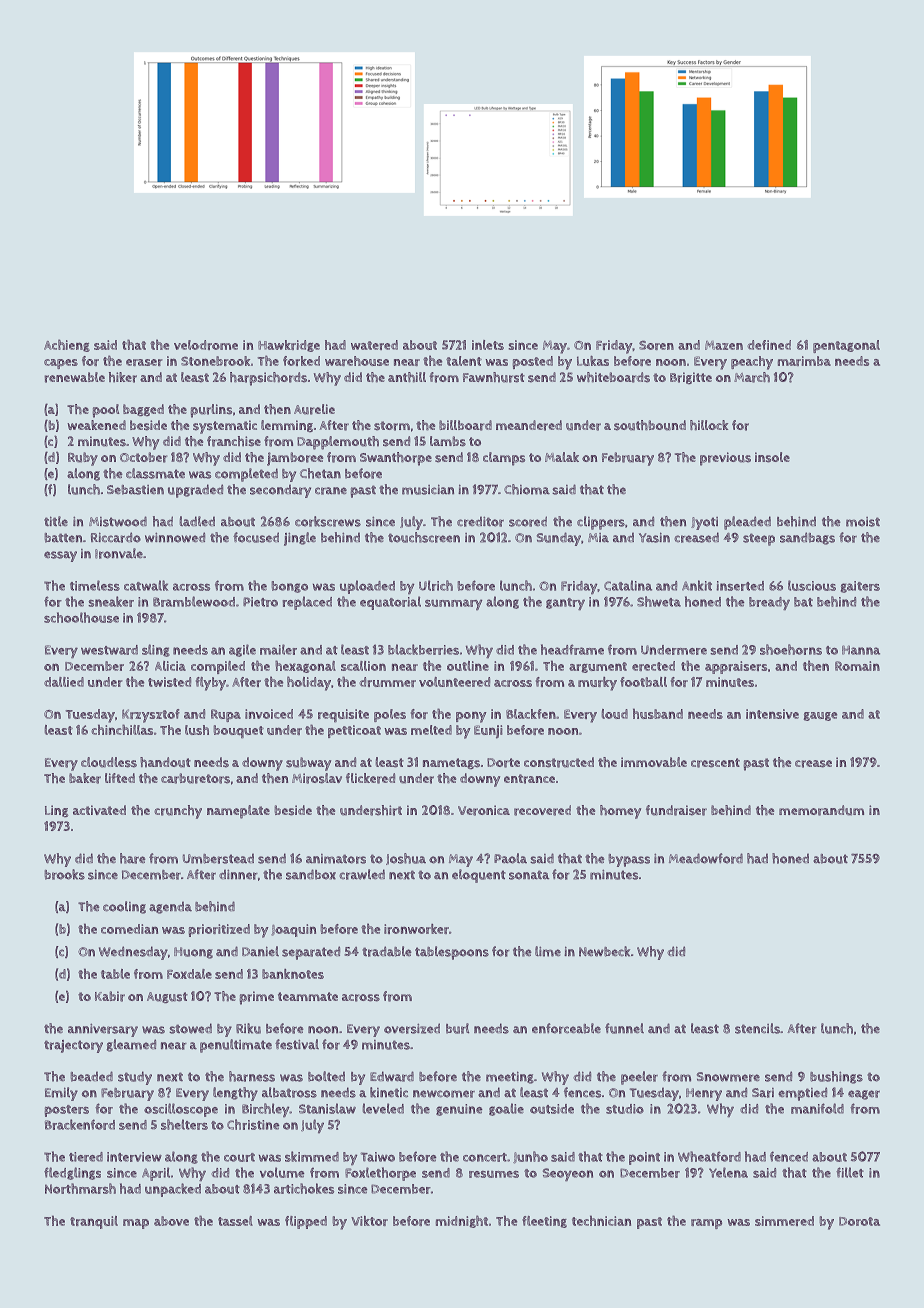 The height and width of the page is (1308, 924). What do you see at coordinates (820, 716) in the page?
I see `gauge` at bounding box center [820, 716].
